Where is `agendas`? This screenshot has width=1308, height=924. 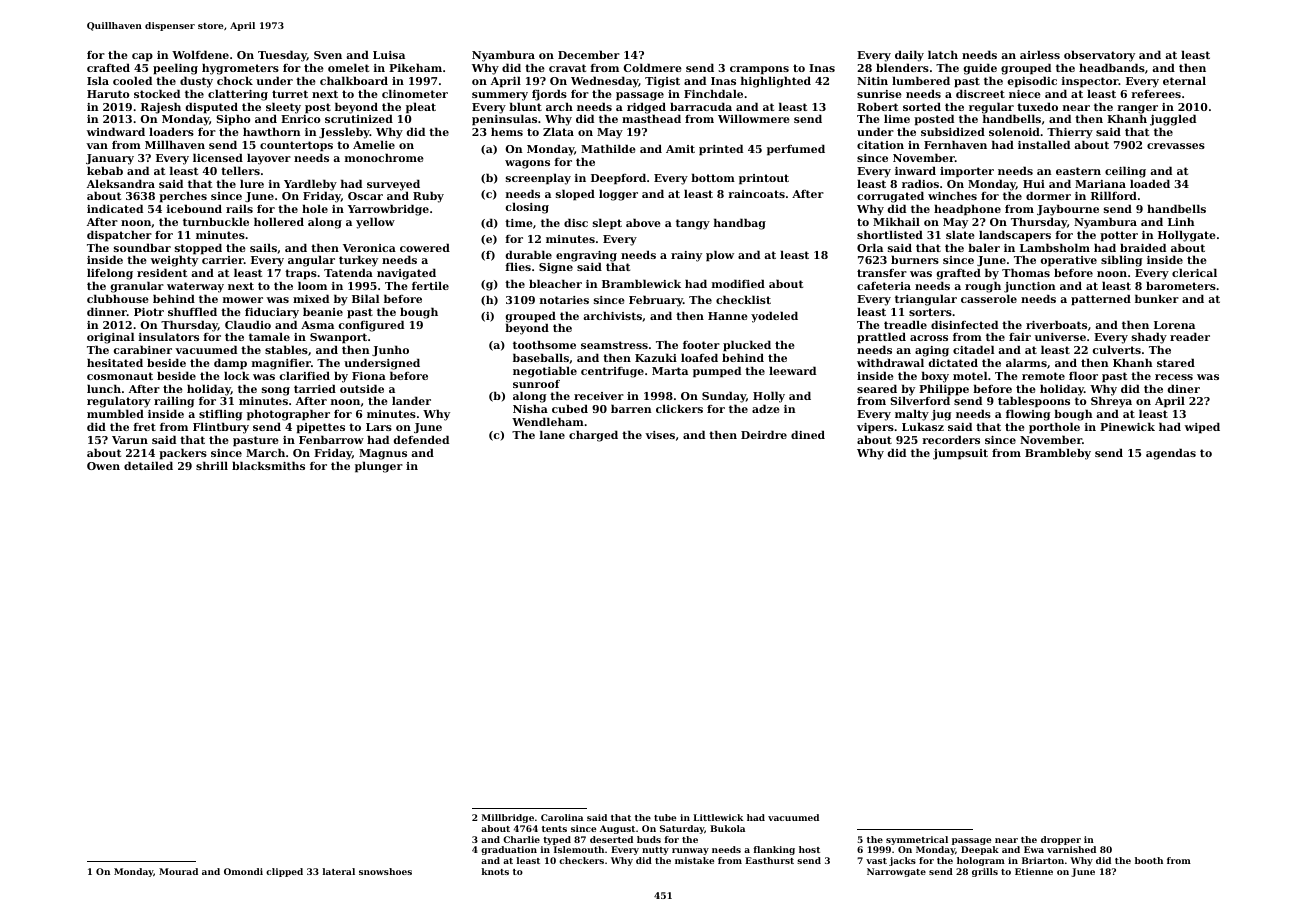 agendas is located at coordinates (1171, 454).
